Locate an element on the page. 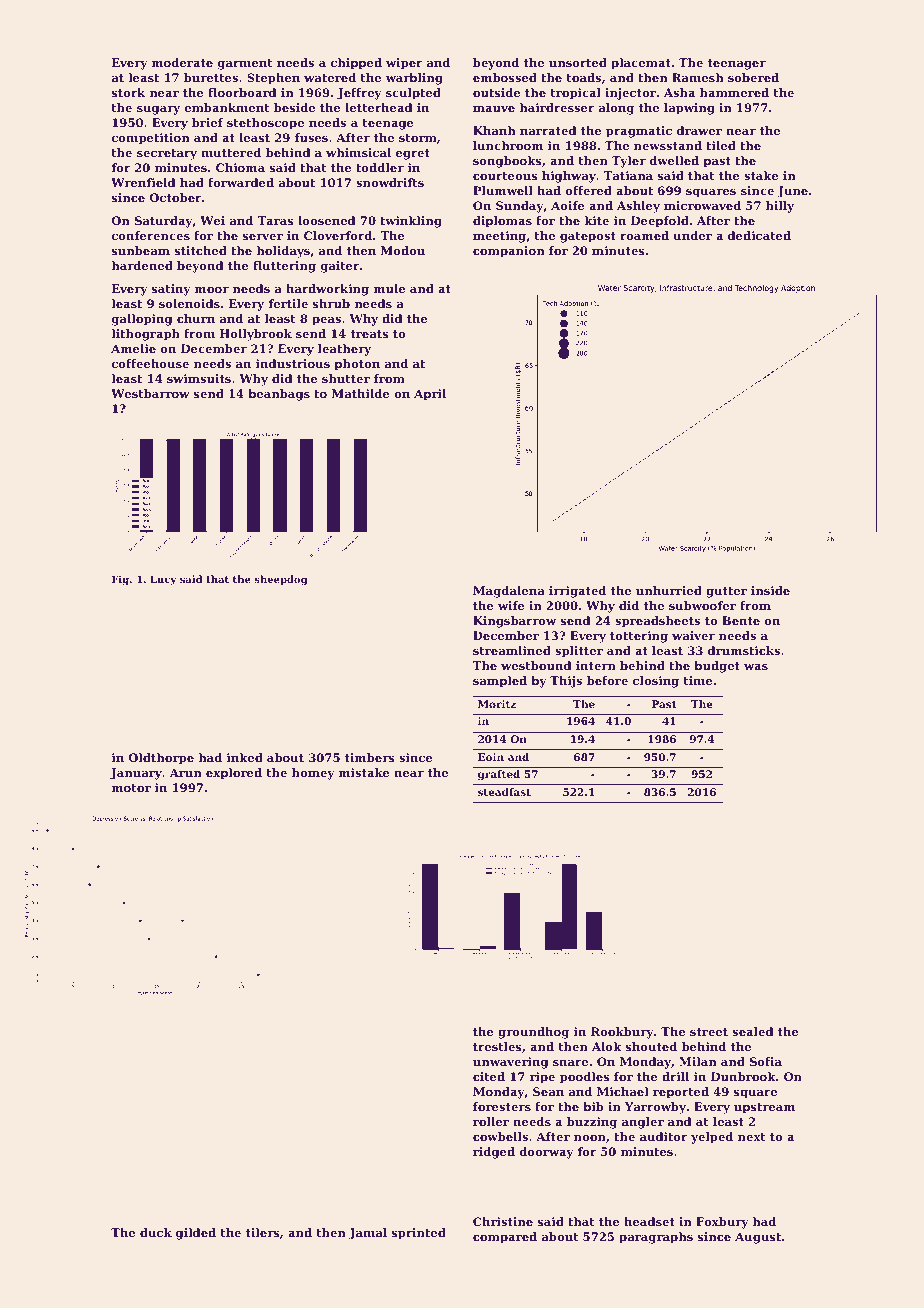 The height and width of the image is (1308, 924). inside is located at coordinates (770, 590).
